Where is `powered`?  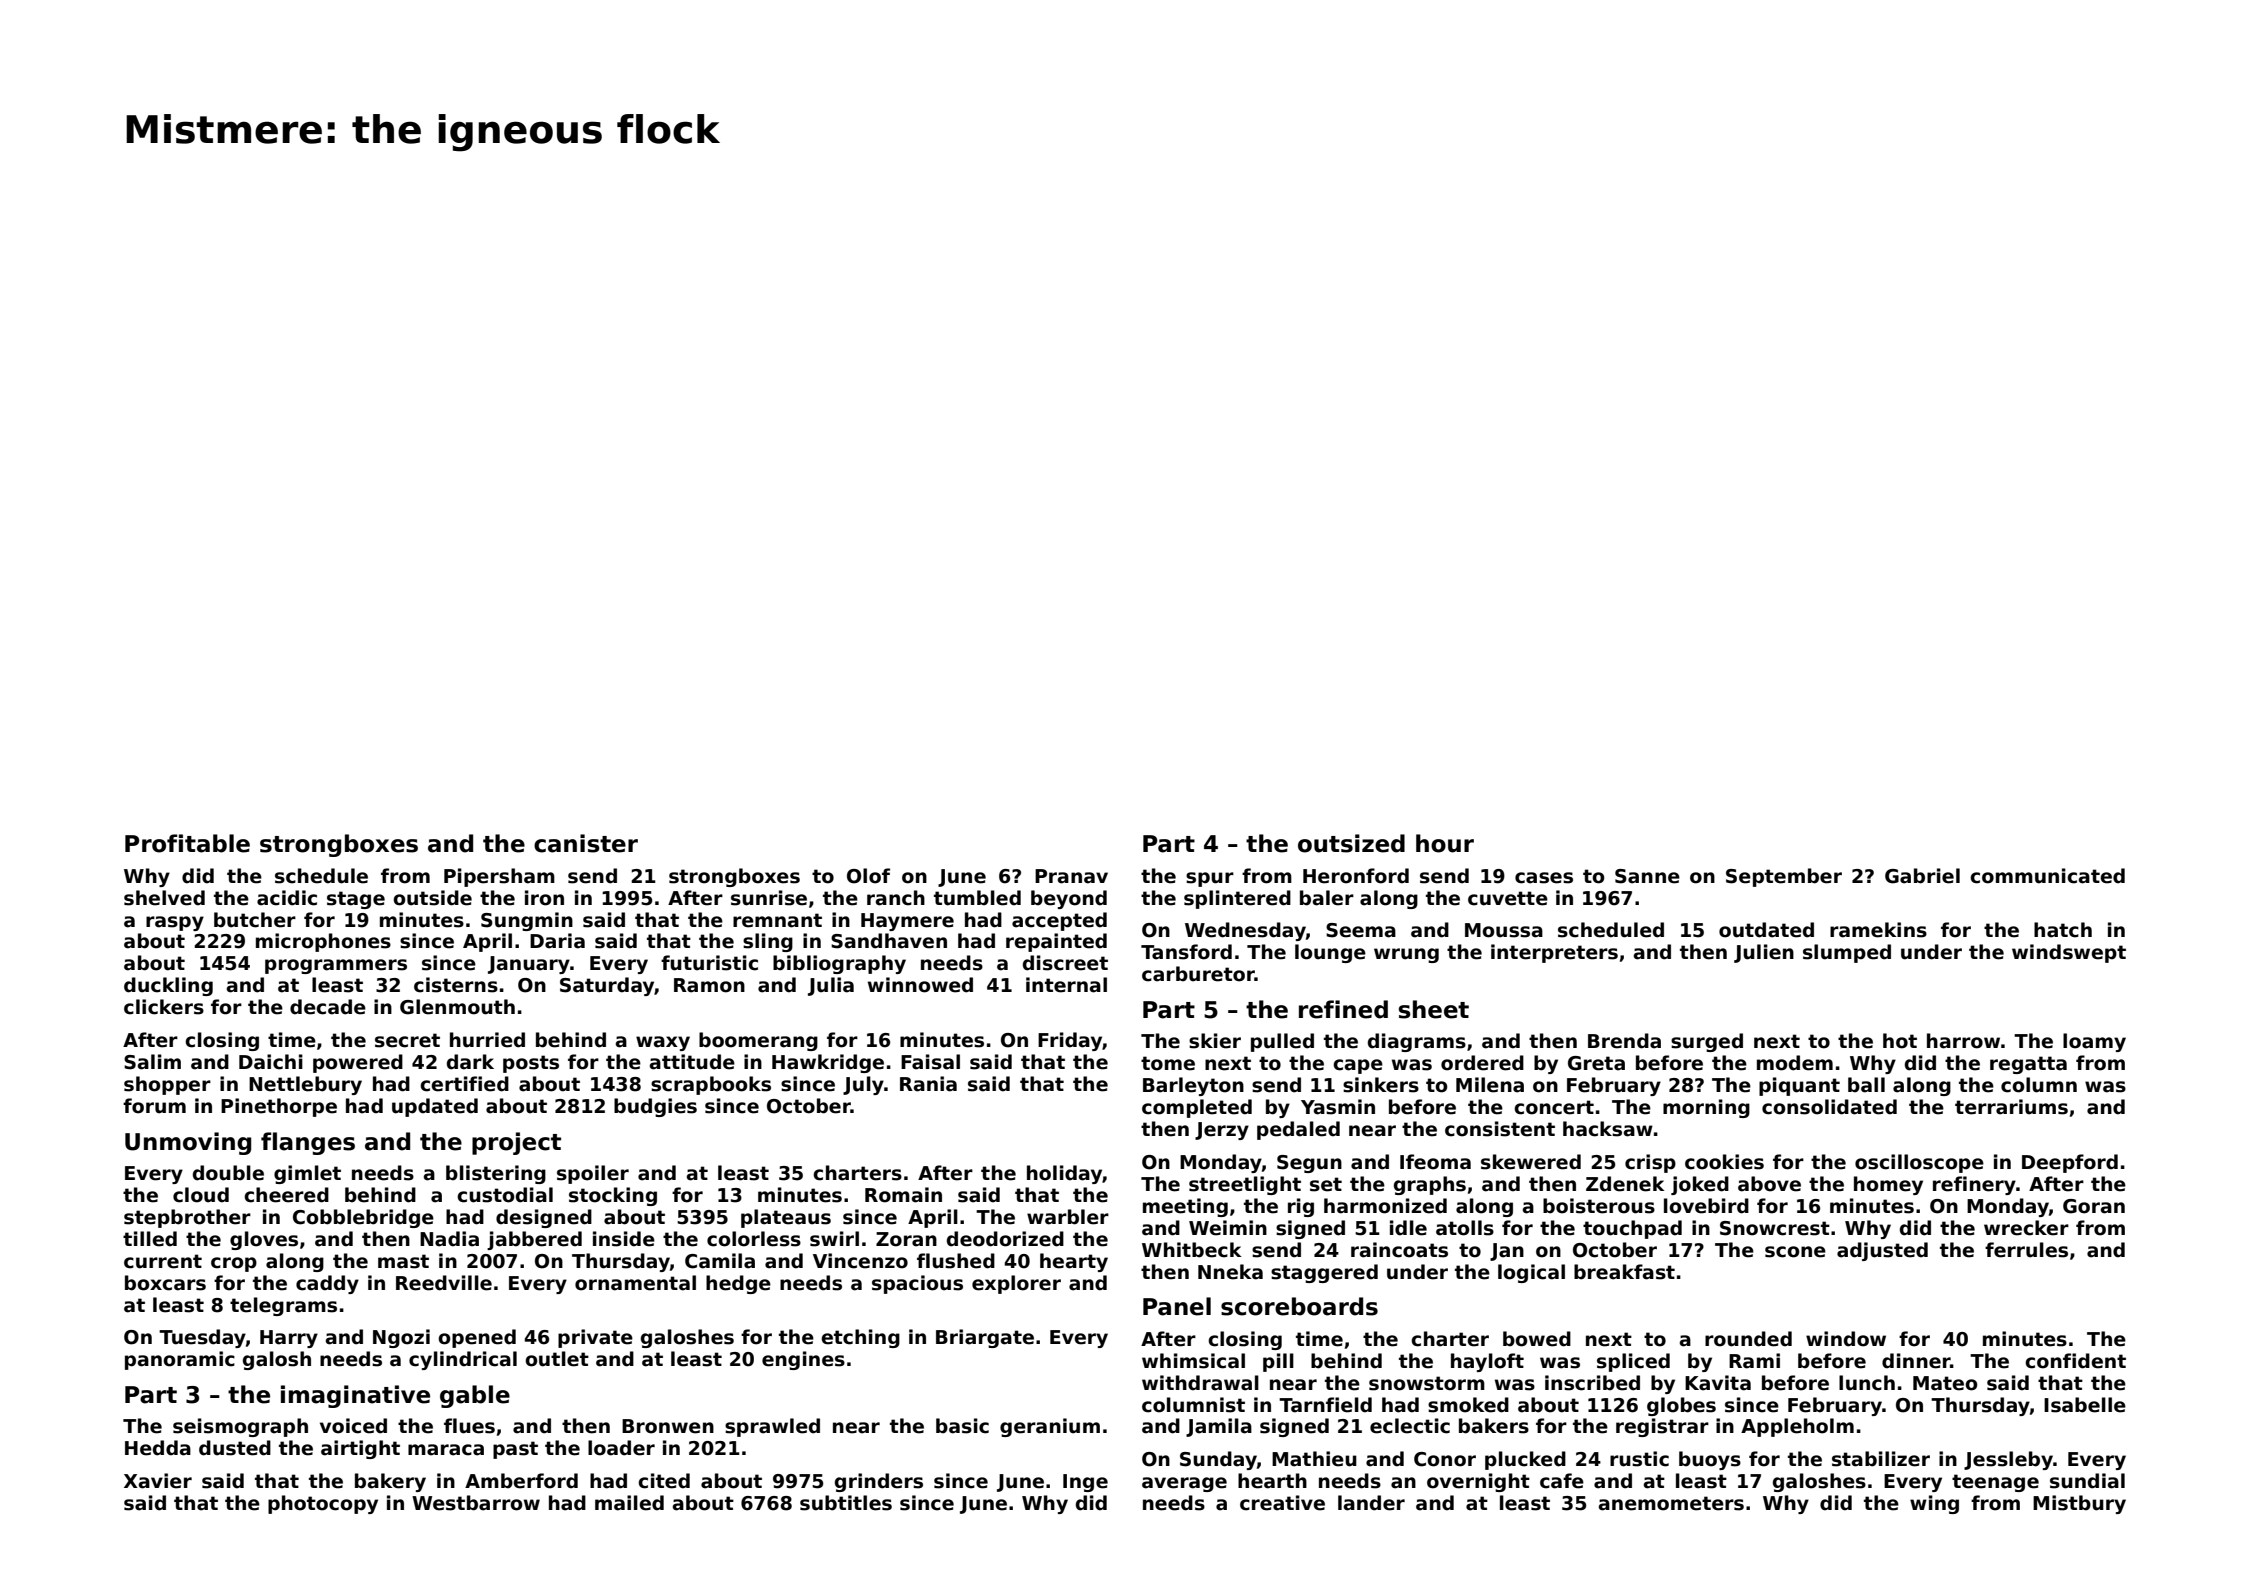 powered is located at coordinates (358, 1063).
